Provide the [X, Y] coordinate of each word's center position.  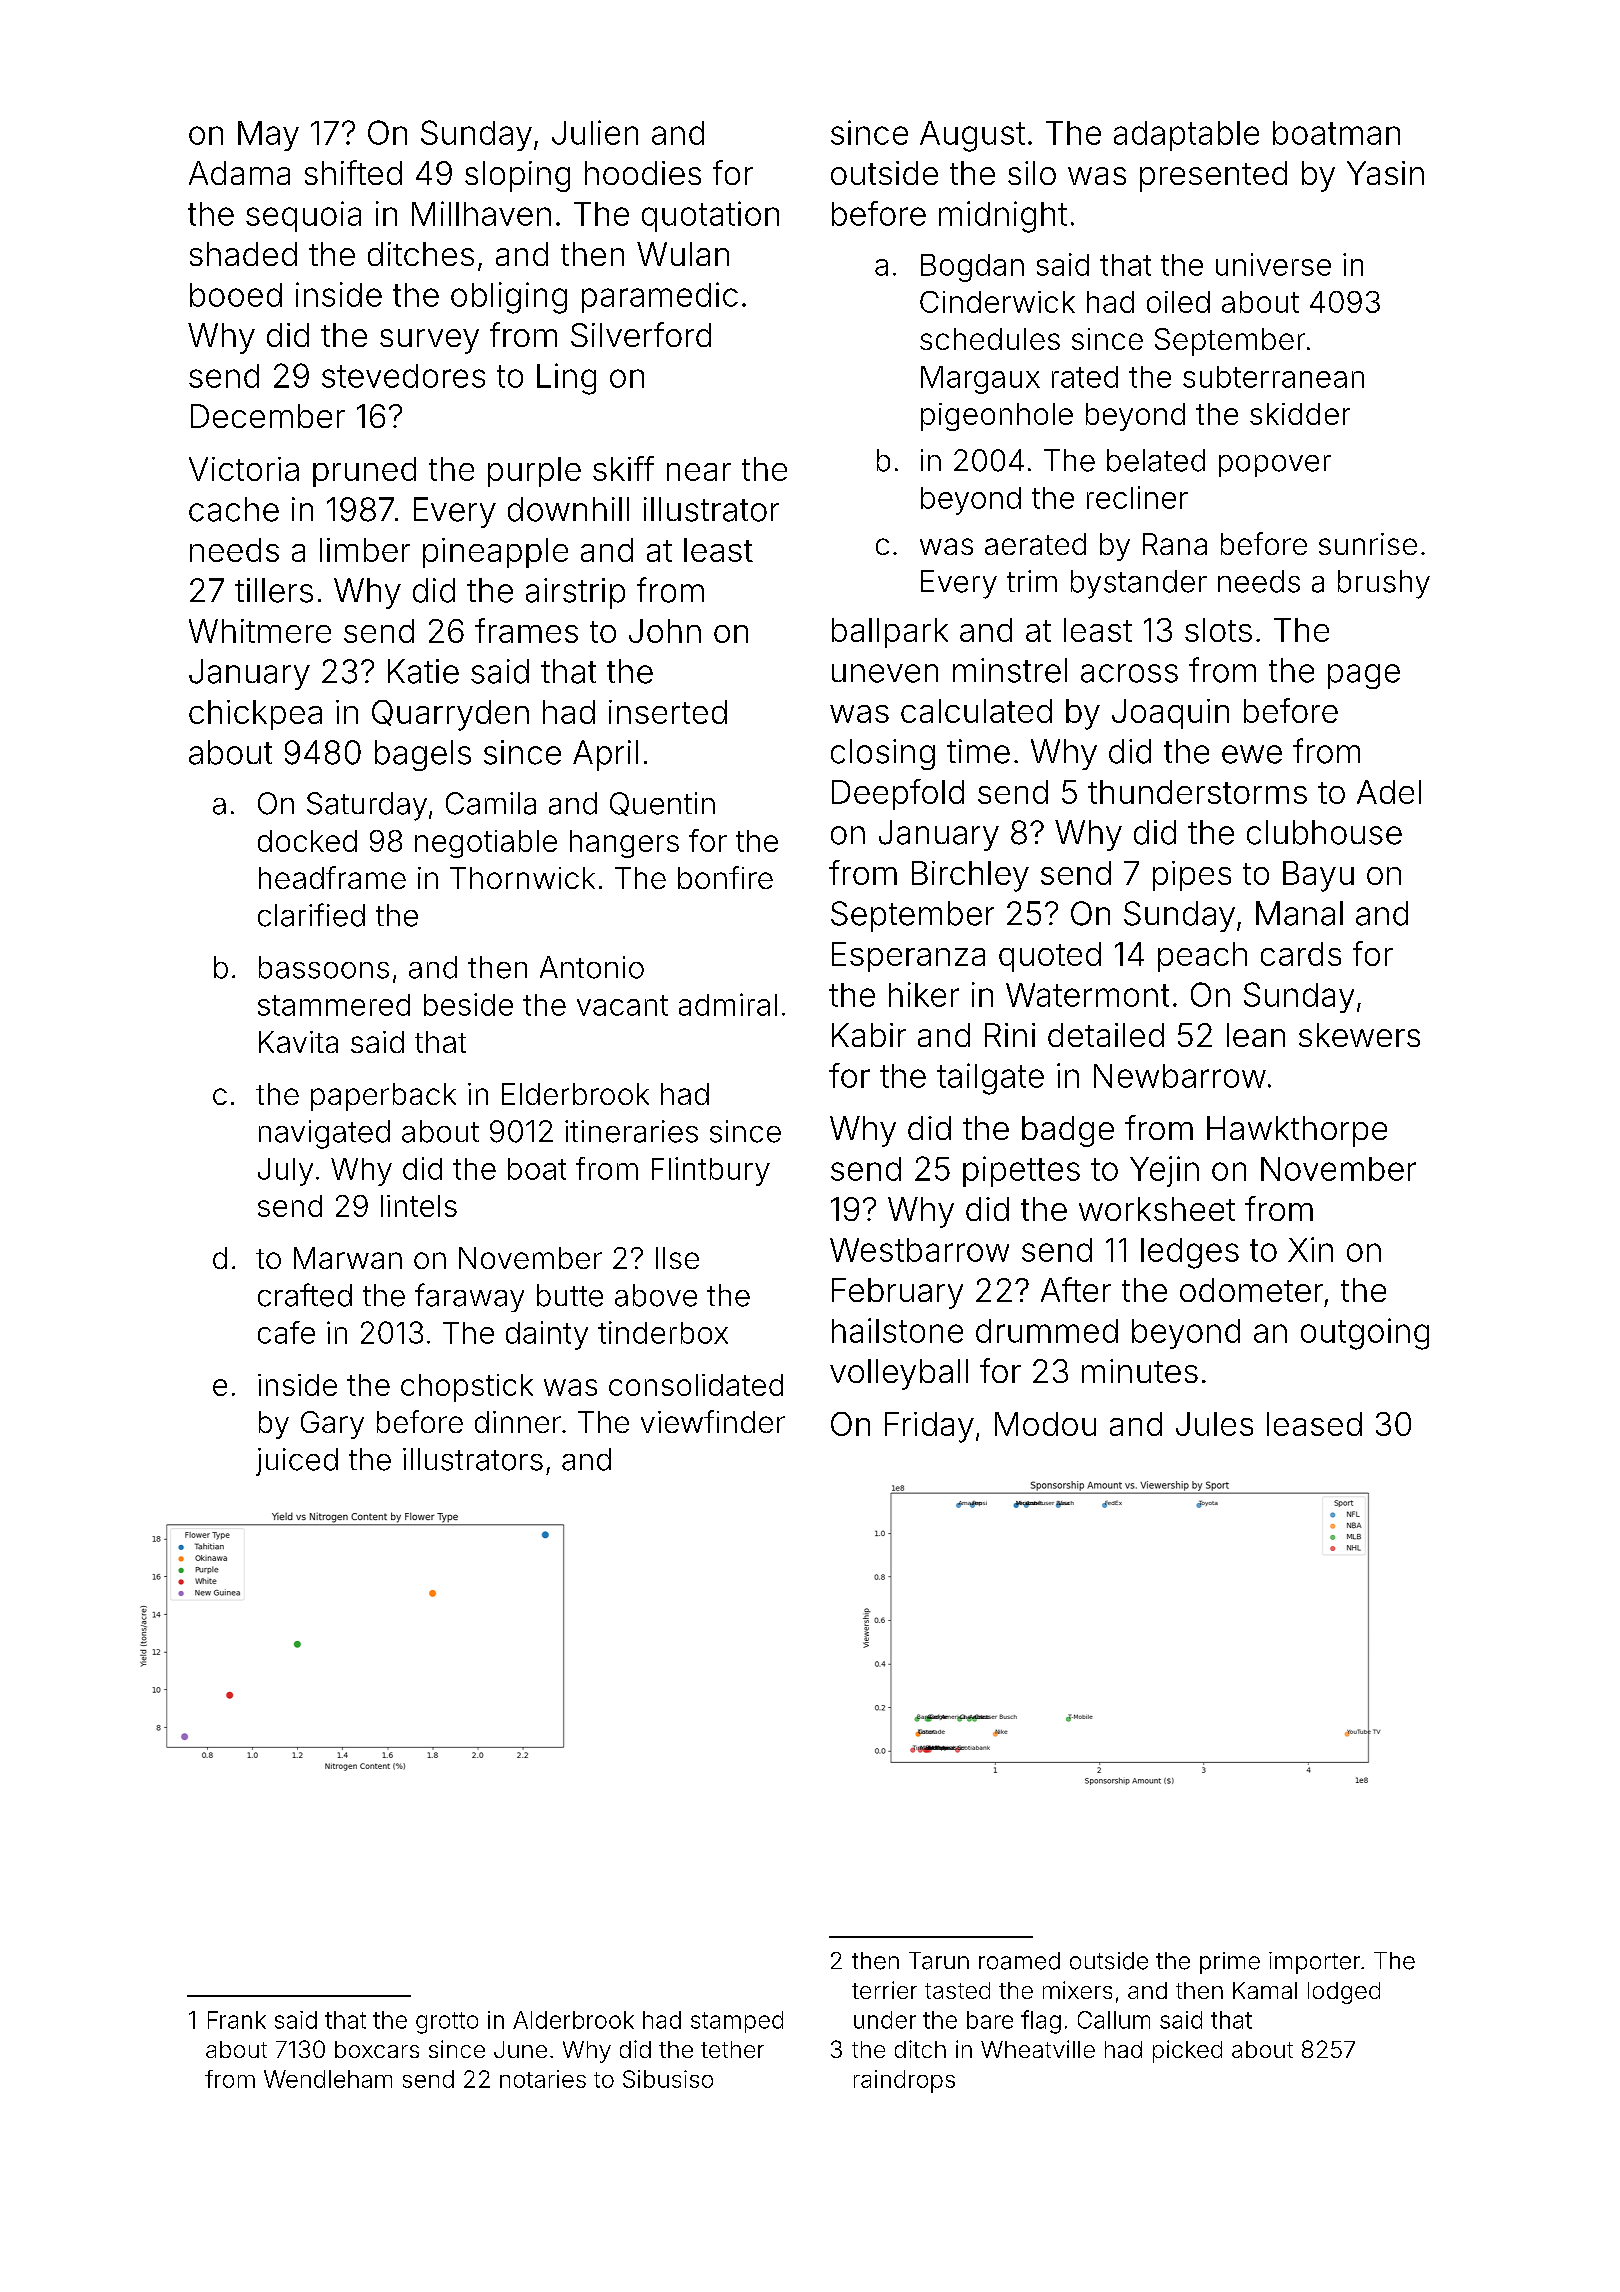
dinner [518, 1422]
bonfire [725, 877]
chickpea [255, 715]
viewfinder [713, 1421]
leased [1314, 1424]
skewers [1359, 1035]
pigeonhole [997, 417]
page [1364, 676]
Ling [566, 379]
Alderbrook [573, 2020]
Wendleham [328, 2079]
